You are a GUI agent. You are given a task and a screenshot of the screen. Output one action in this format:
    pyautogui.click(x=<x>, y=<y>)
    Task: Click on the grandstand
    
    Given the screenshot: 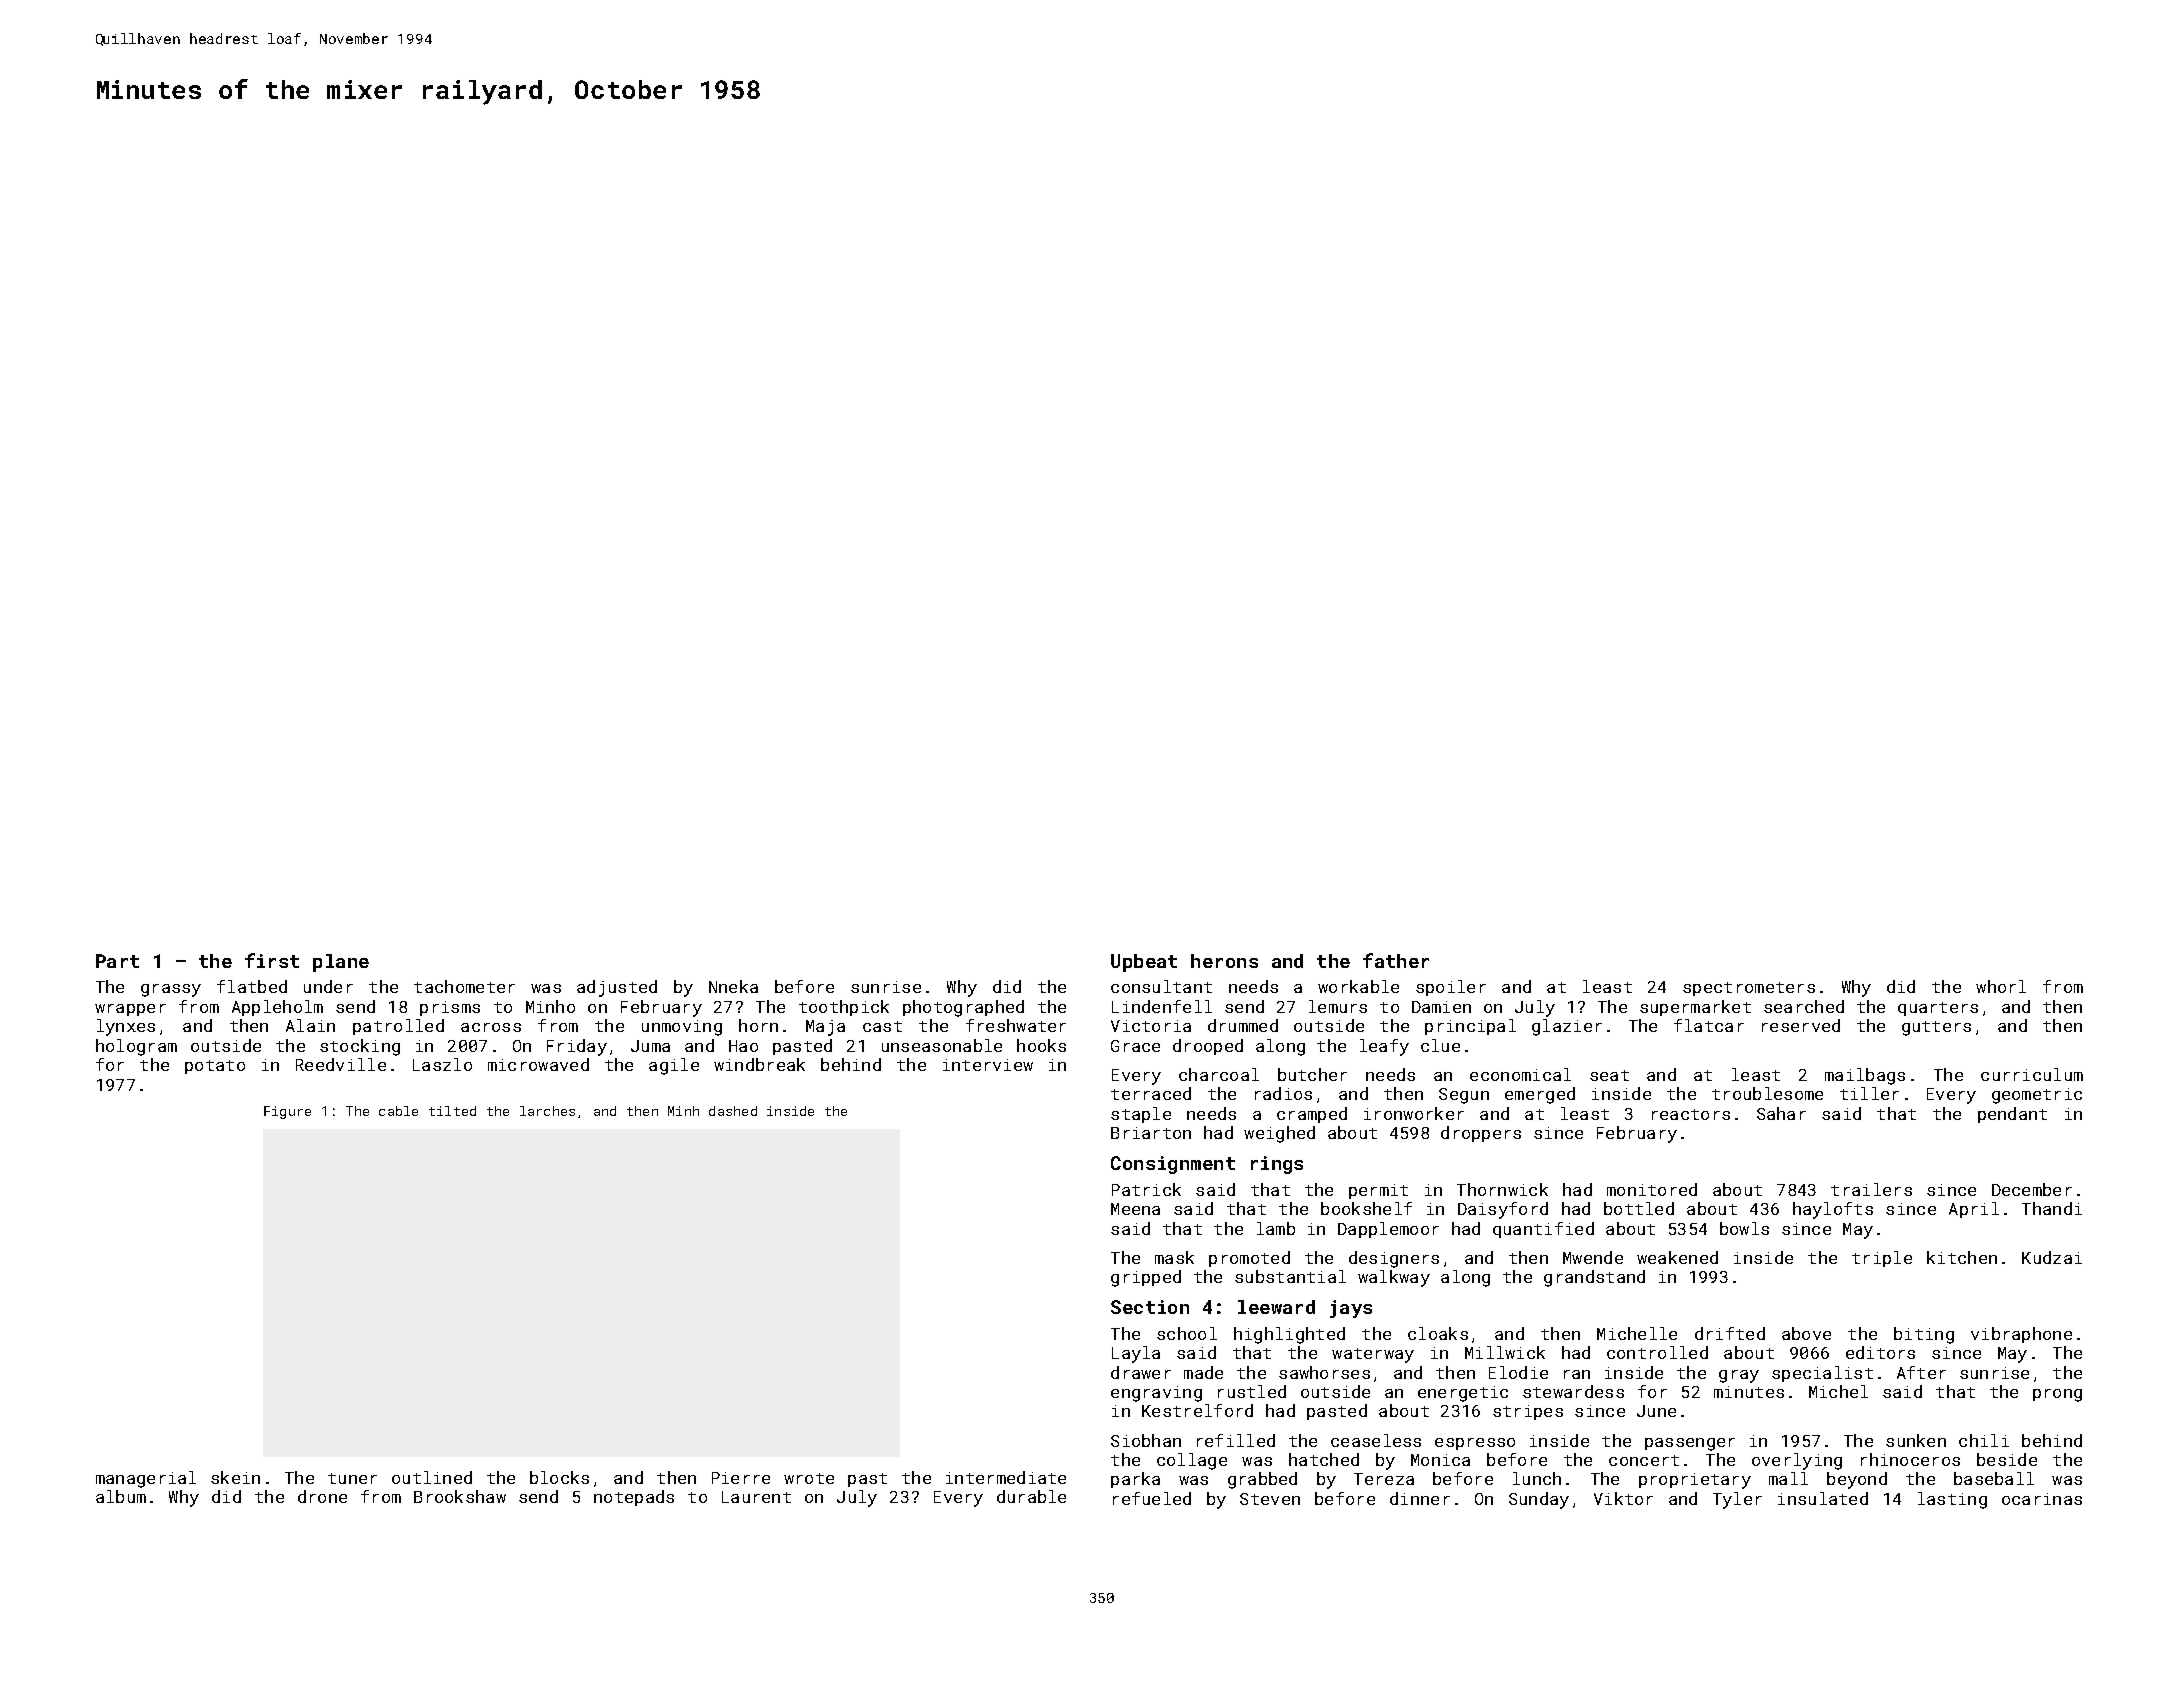 What is the action you would take?
    pyautogui.click(x=1594, y=1278)
